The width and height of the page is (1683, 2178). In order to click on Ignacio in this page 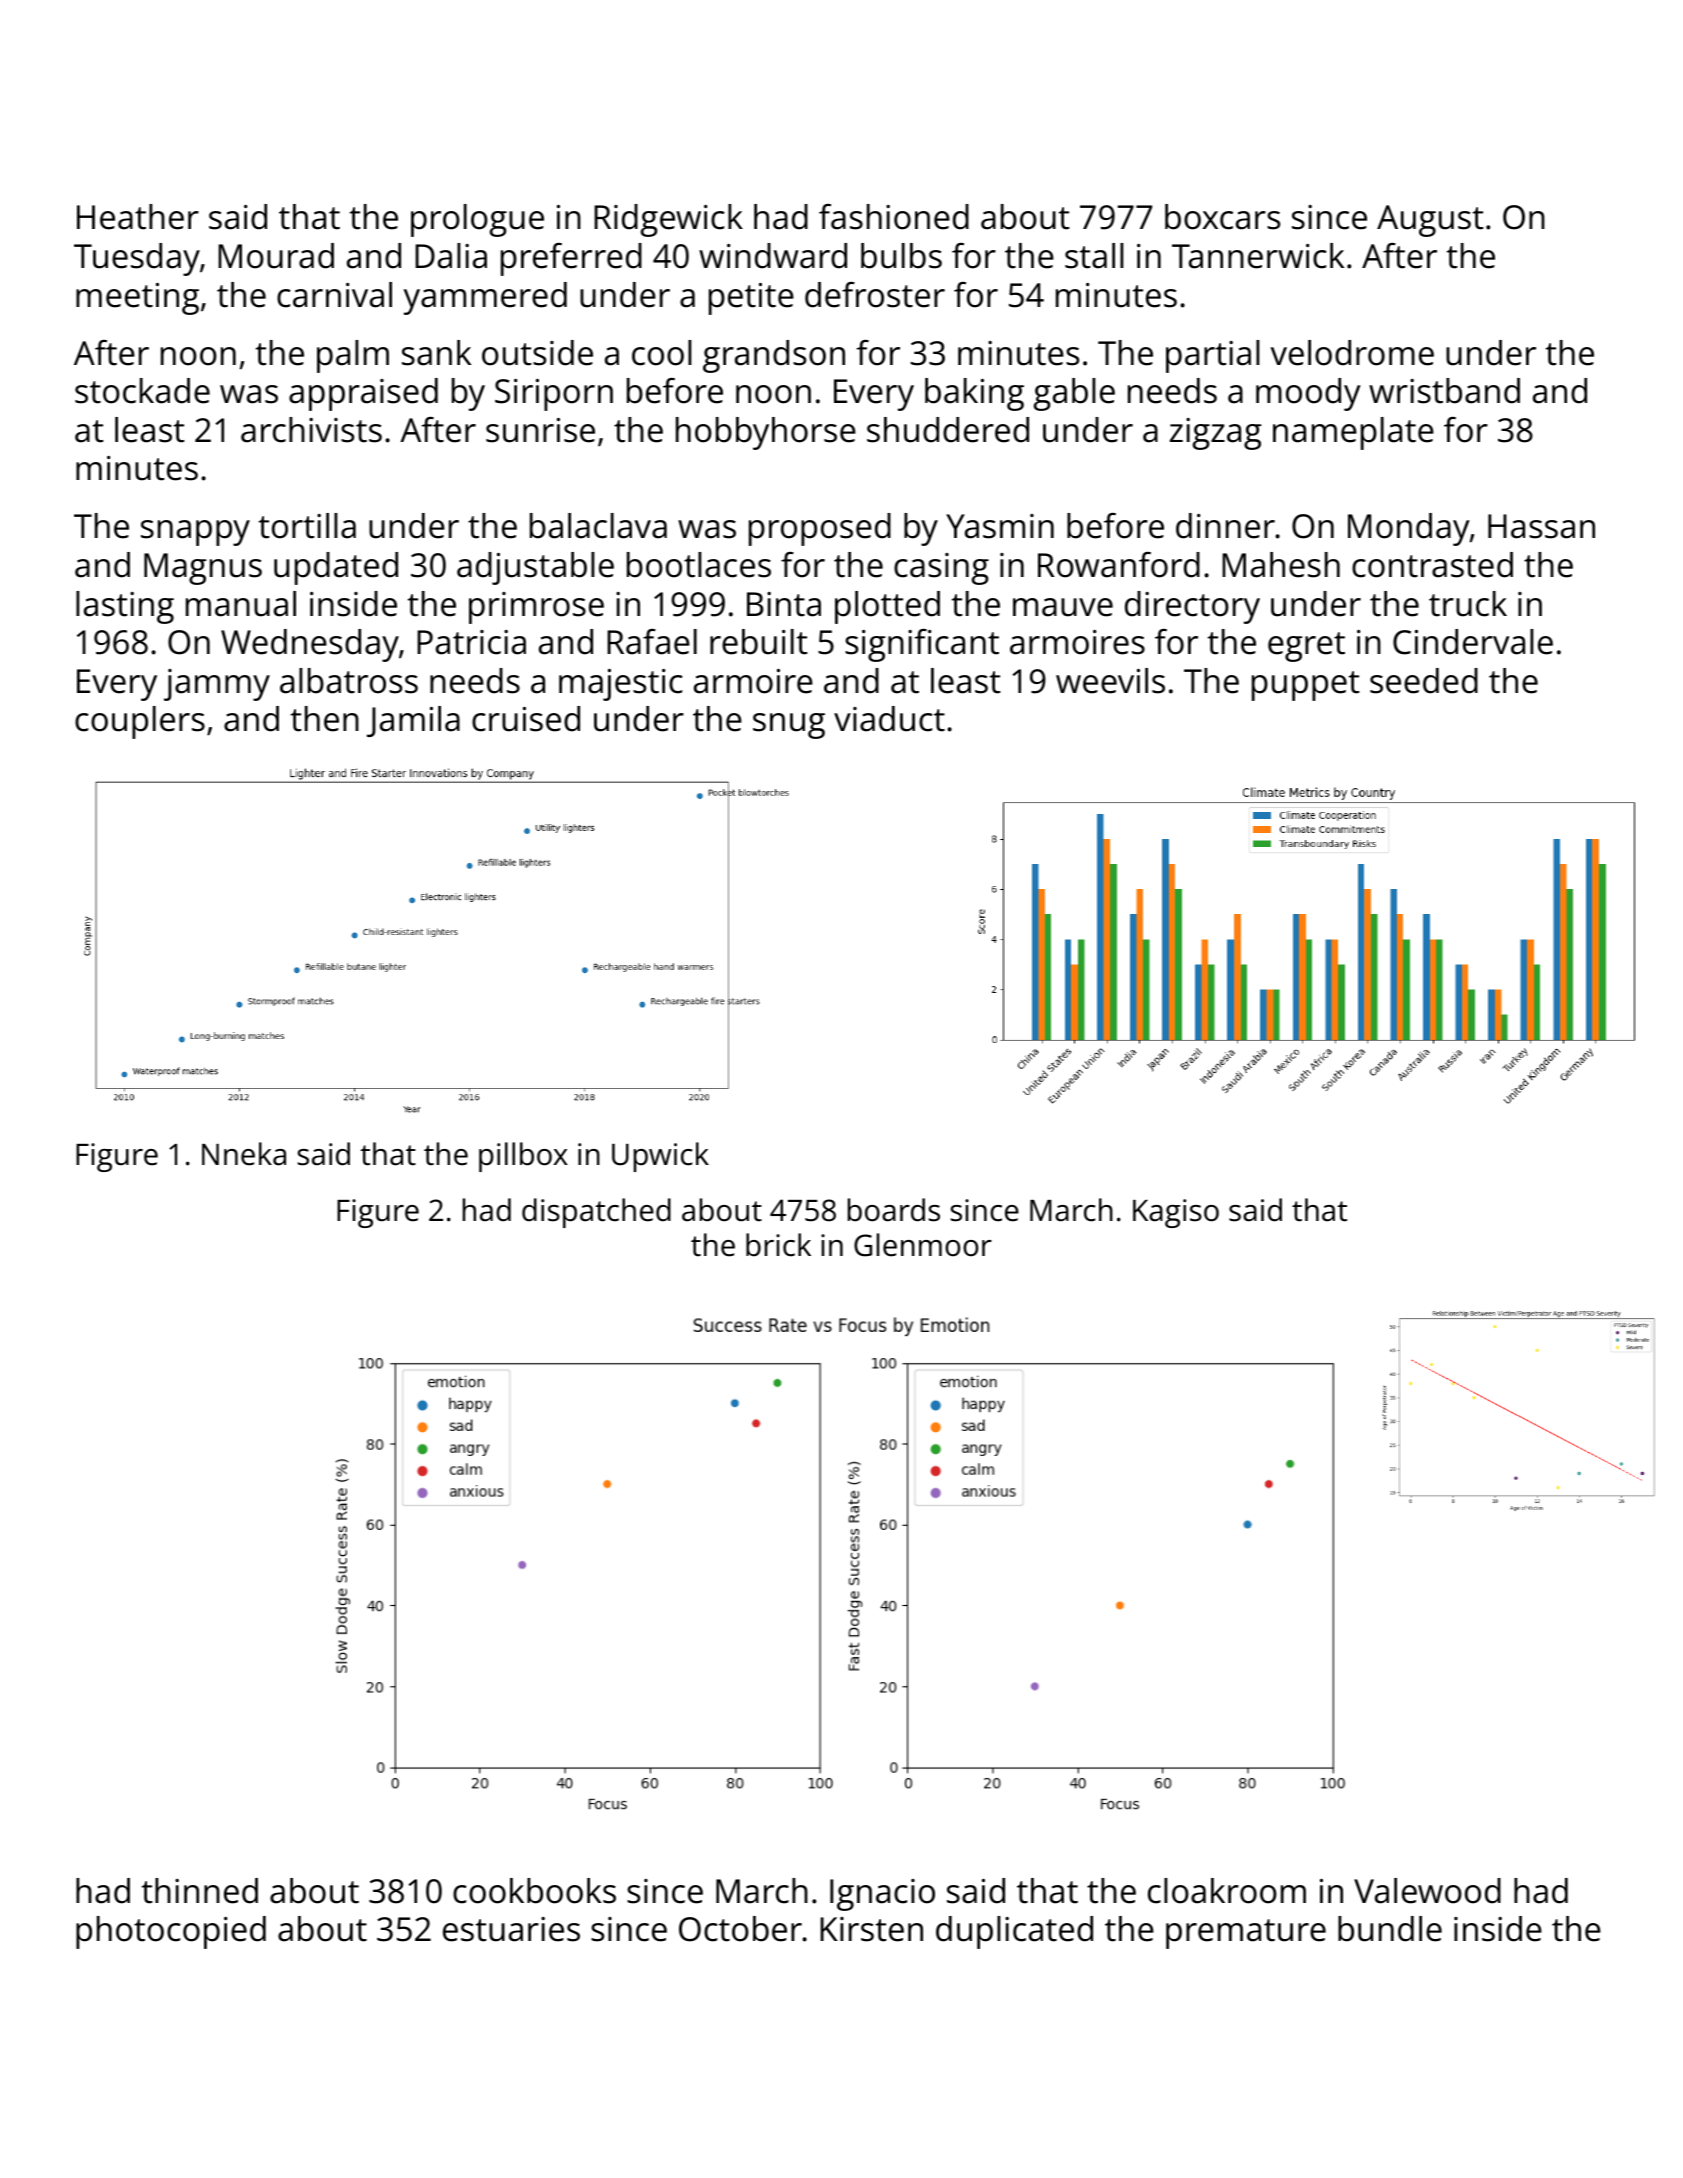, I will do `click(882, 1895)`.
